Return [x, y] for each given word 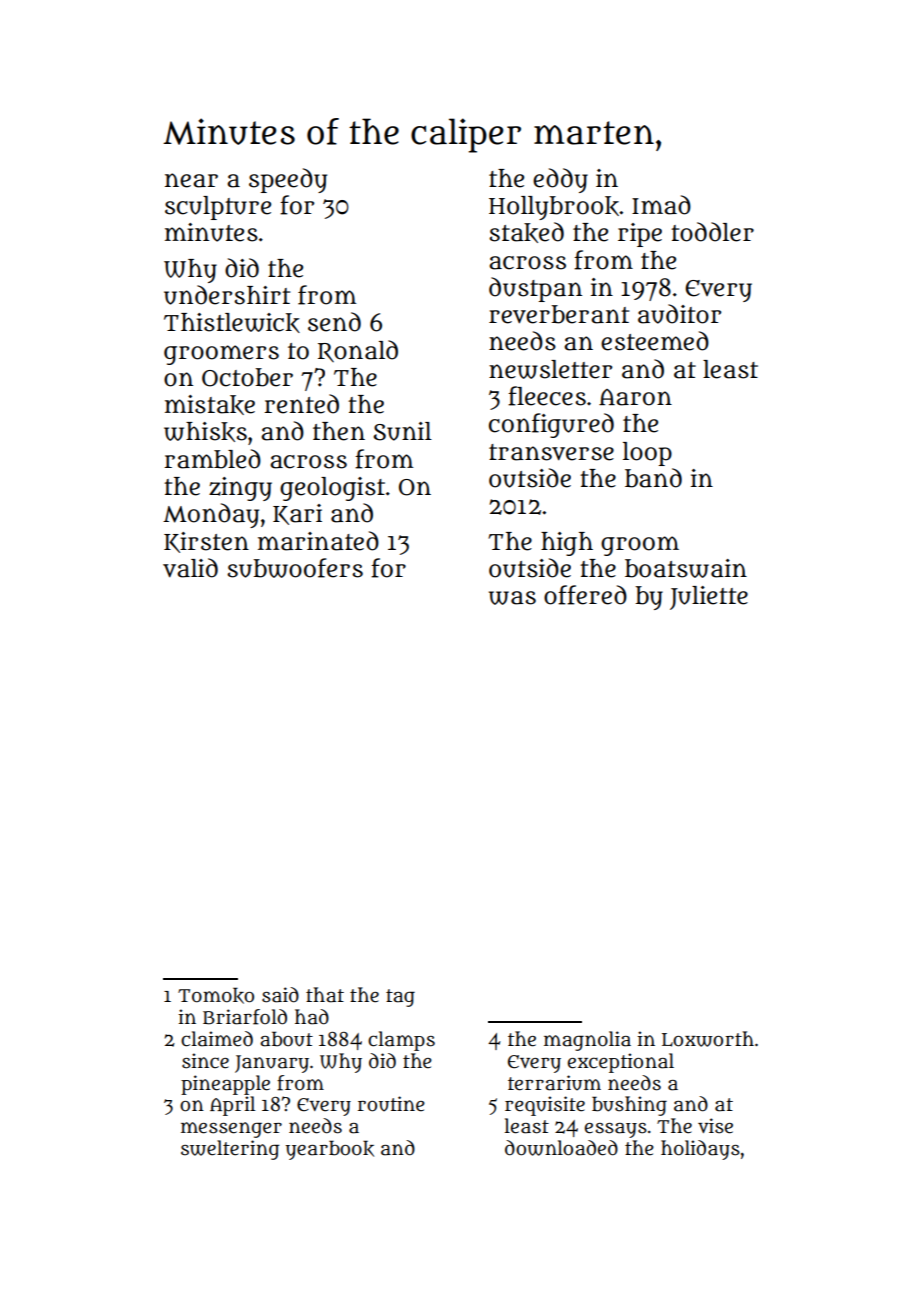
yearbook [330, 1150]
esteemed [655, 341]
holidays [700, 1150]
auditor [679, 314]
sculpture [218, 208]
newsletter [550, 369]
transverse [551, 452]
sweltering [230, 1150]
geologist [332, 489]
